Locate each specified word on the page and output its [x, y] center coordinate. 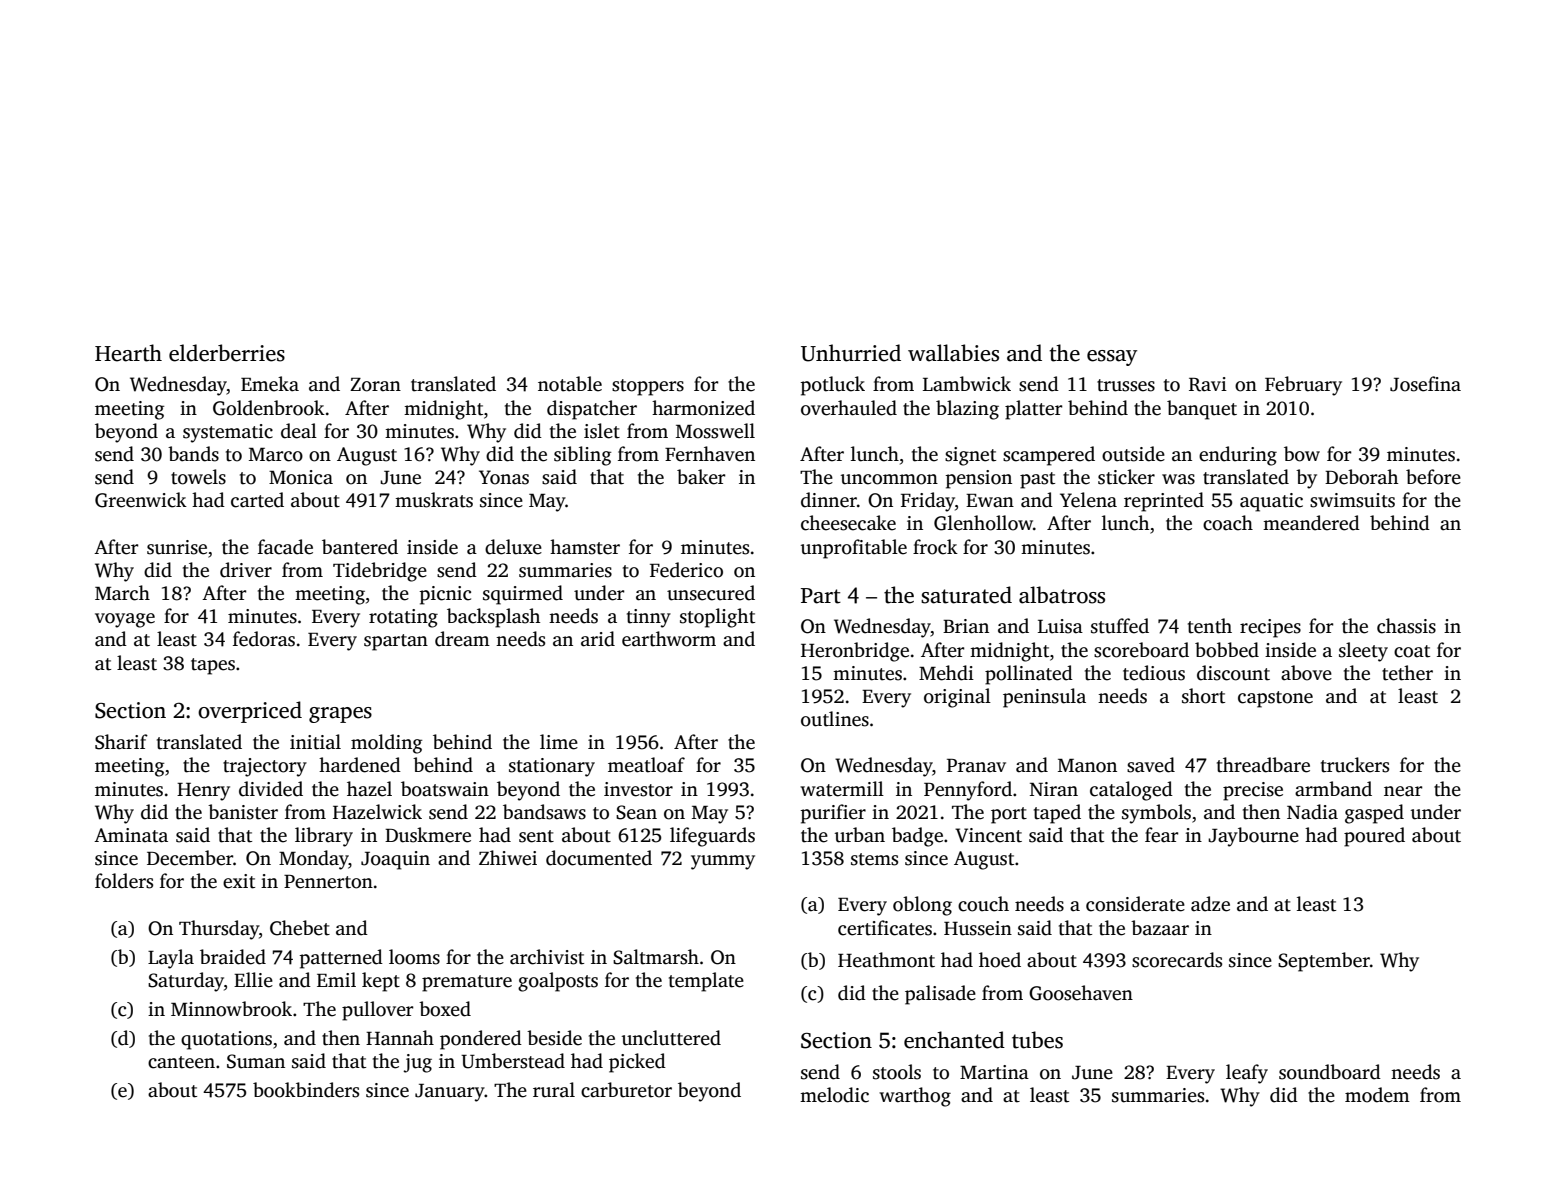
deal [299, 431]
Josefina [1425, 384]
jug [417, 1063]
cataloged [1131, 791]
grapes [340, 715]
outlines [835, 719]
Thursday [219, 930]
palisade [940, 995]
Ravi [1208, 384]
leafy [1247, 1074]
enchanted [954, 1040]
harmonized [703, 408]
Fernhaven [710, 454]
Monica [301, 477]
